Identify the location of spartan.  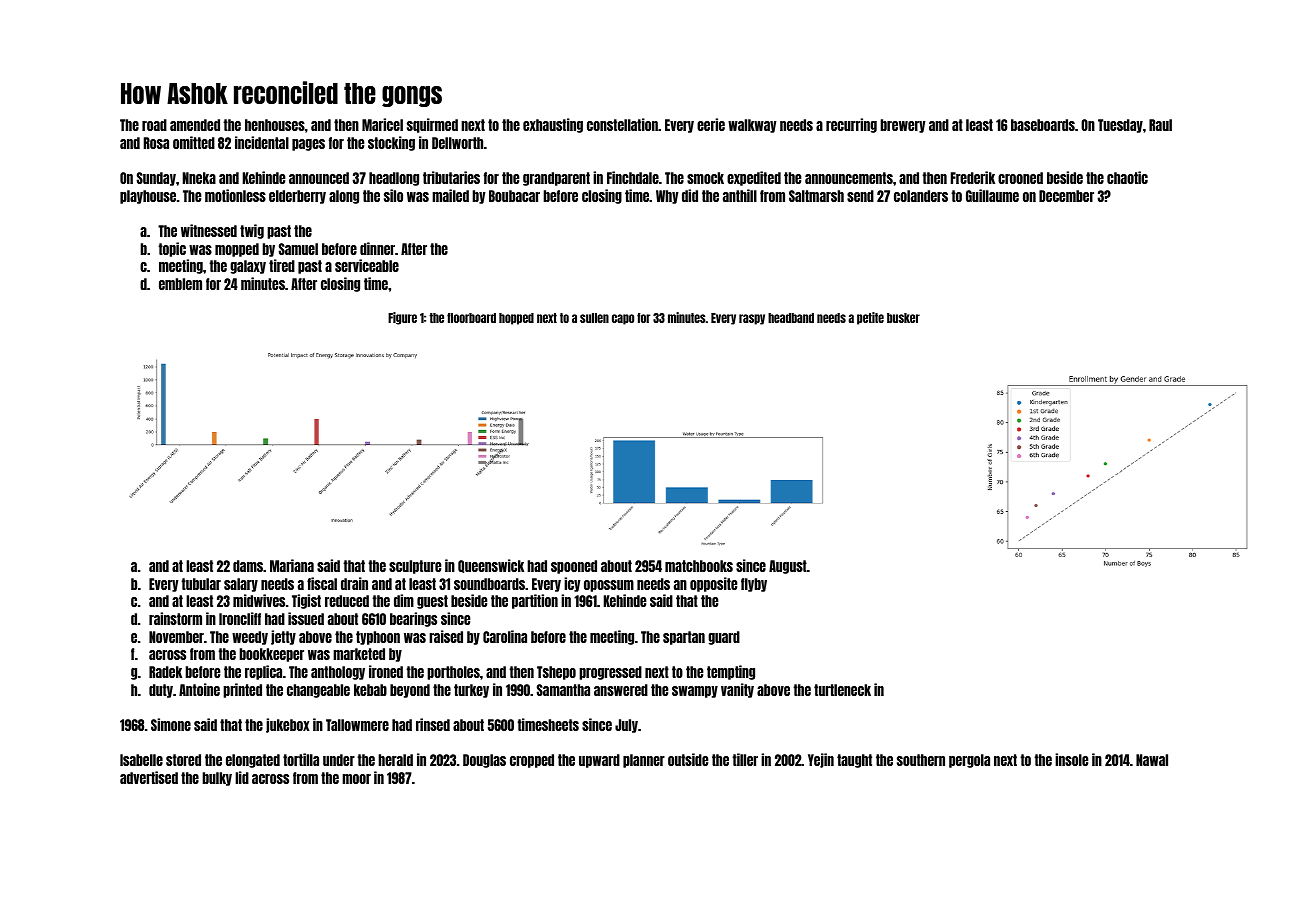
(684, 638).
